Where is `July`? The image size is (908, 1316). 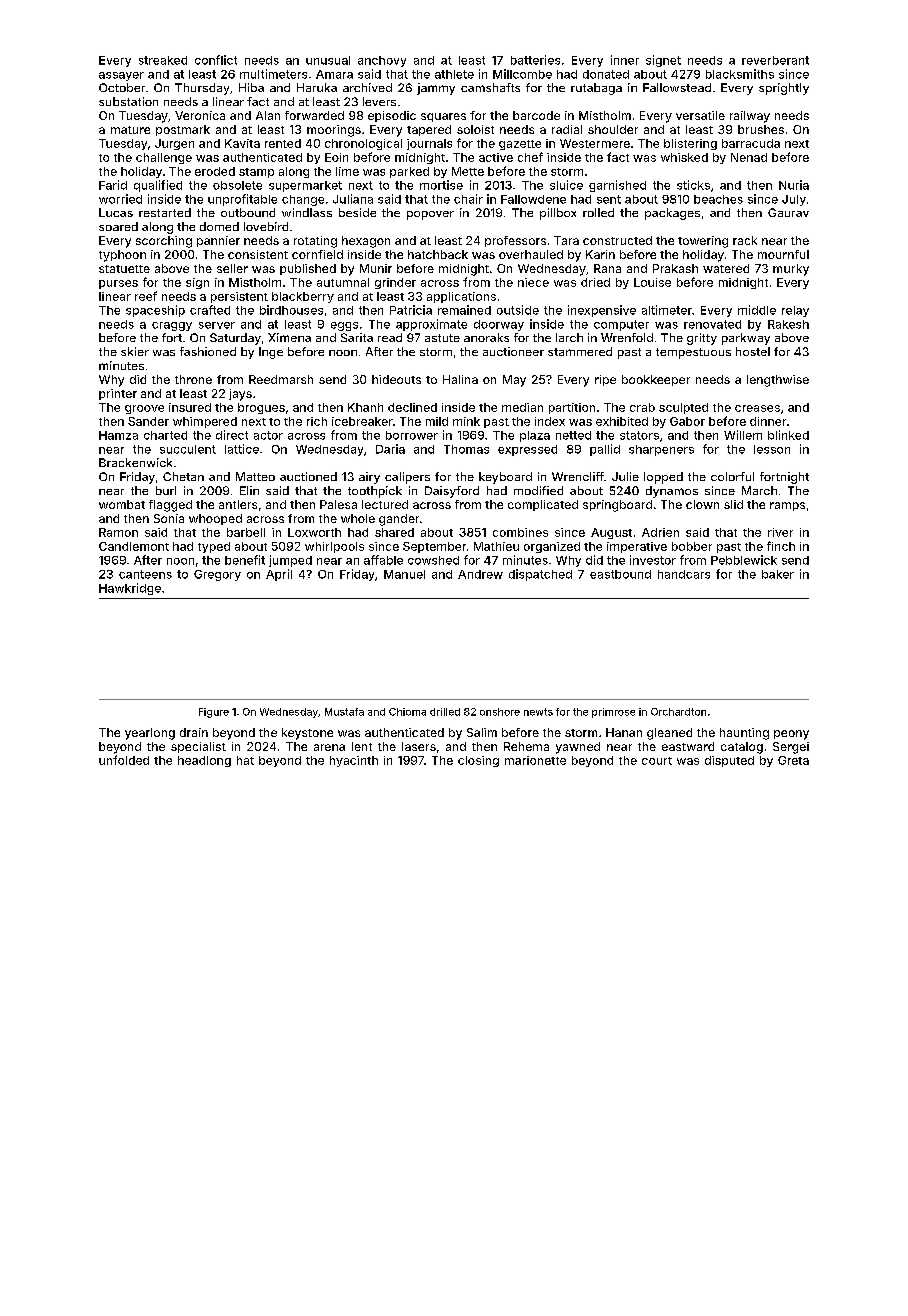 July is located at coordinates (794, 200).
